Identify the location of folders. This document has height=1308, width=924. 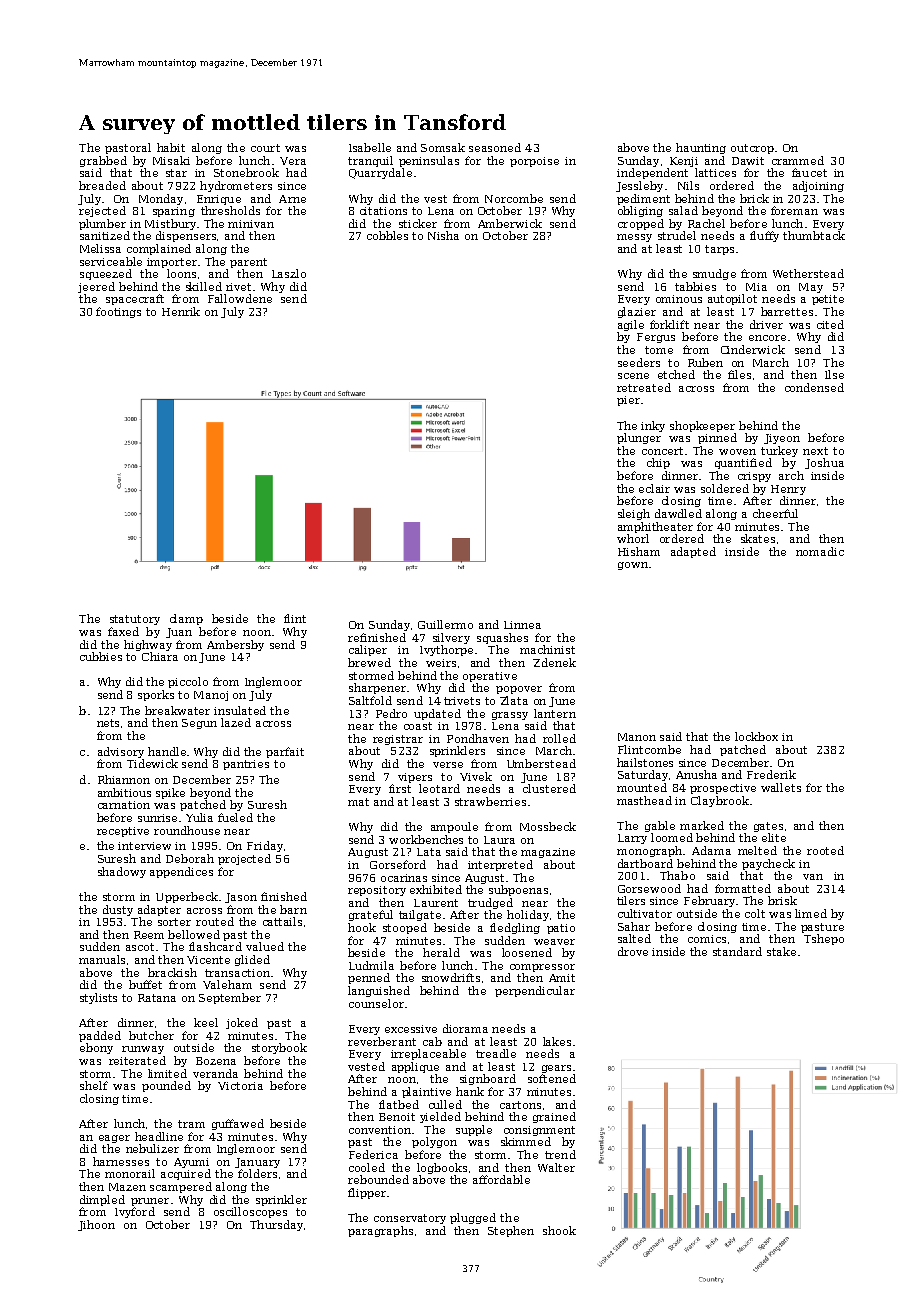
(257, 1173).
